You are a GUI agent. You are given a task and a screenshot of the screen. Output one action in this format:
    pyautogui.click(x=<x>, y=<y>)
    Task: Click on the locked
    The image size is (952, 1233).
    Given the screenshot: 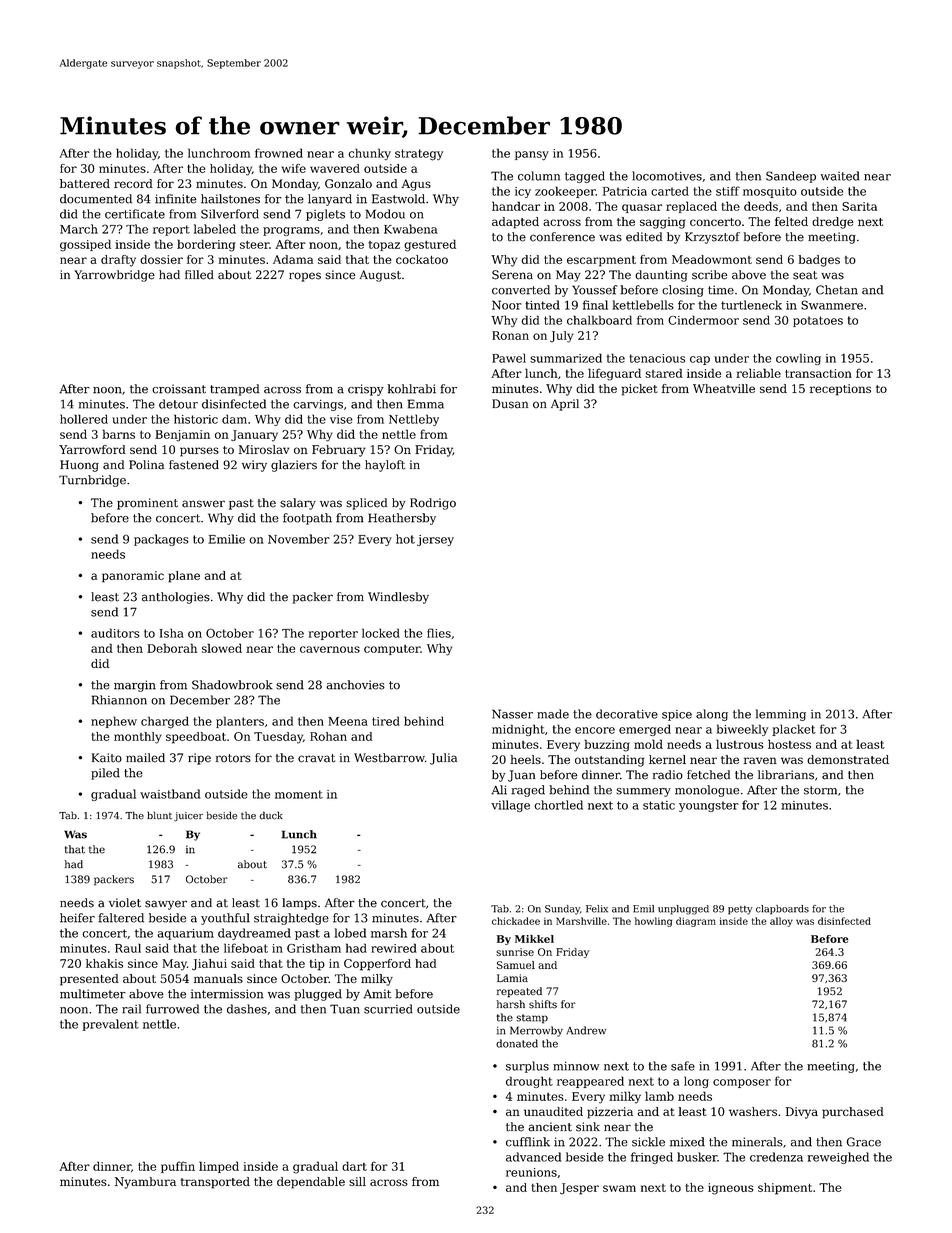 What is the action you would take?
    pyautogui.click(x=381, y=633)
